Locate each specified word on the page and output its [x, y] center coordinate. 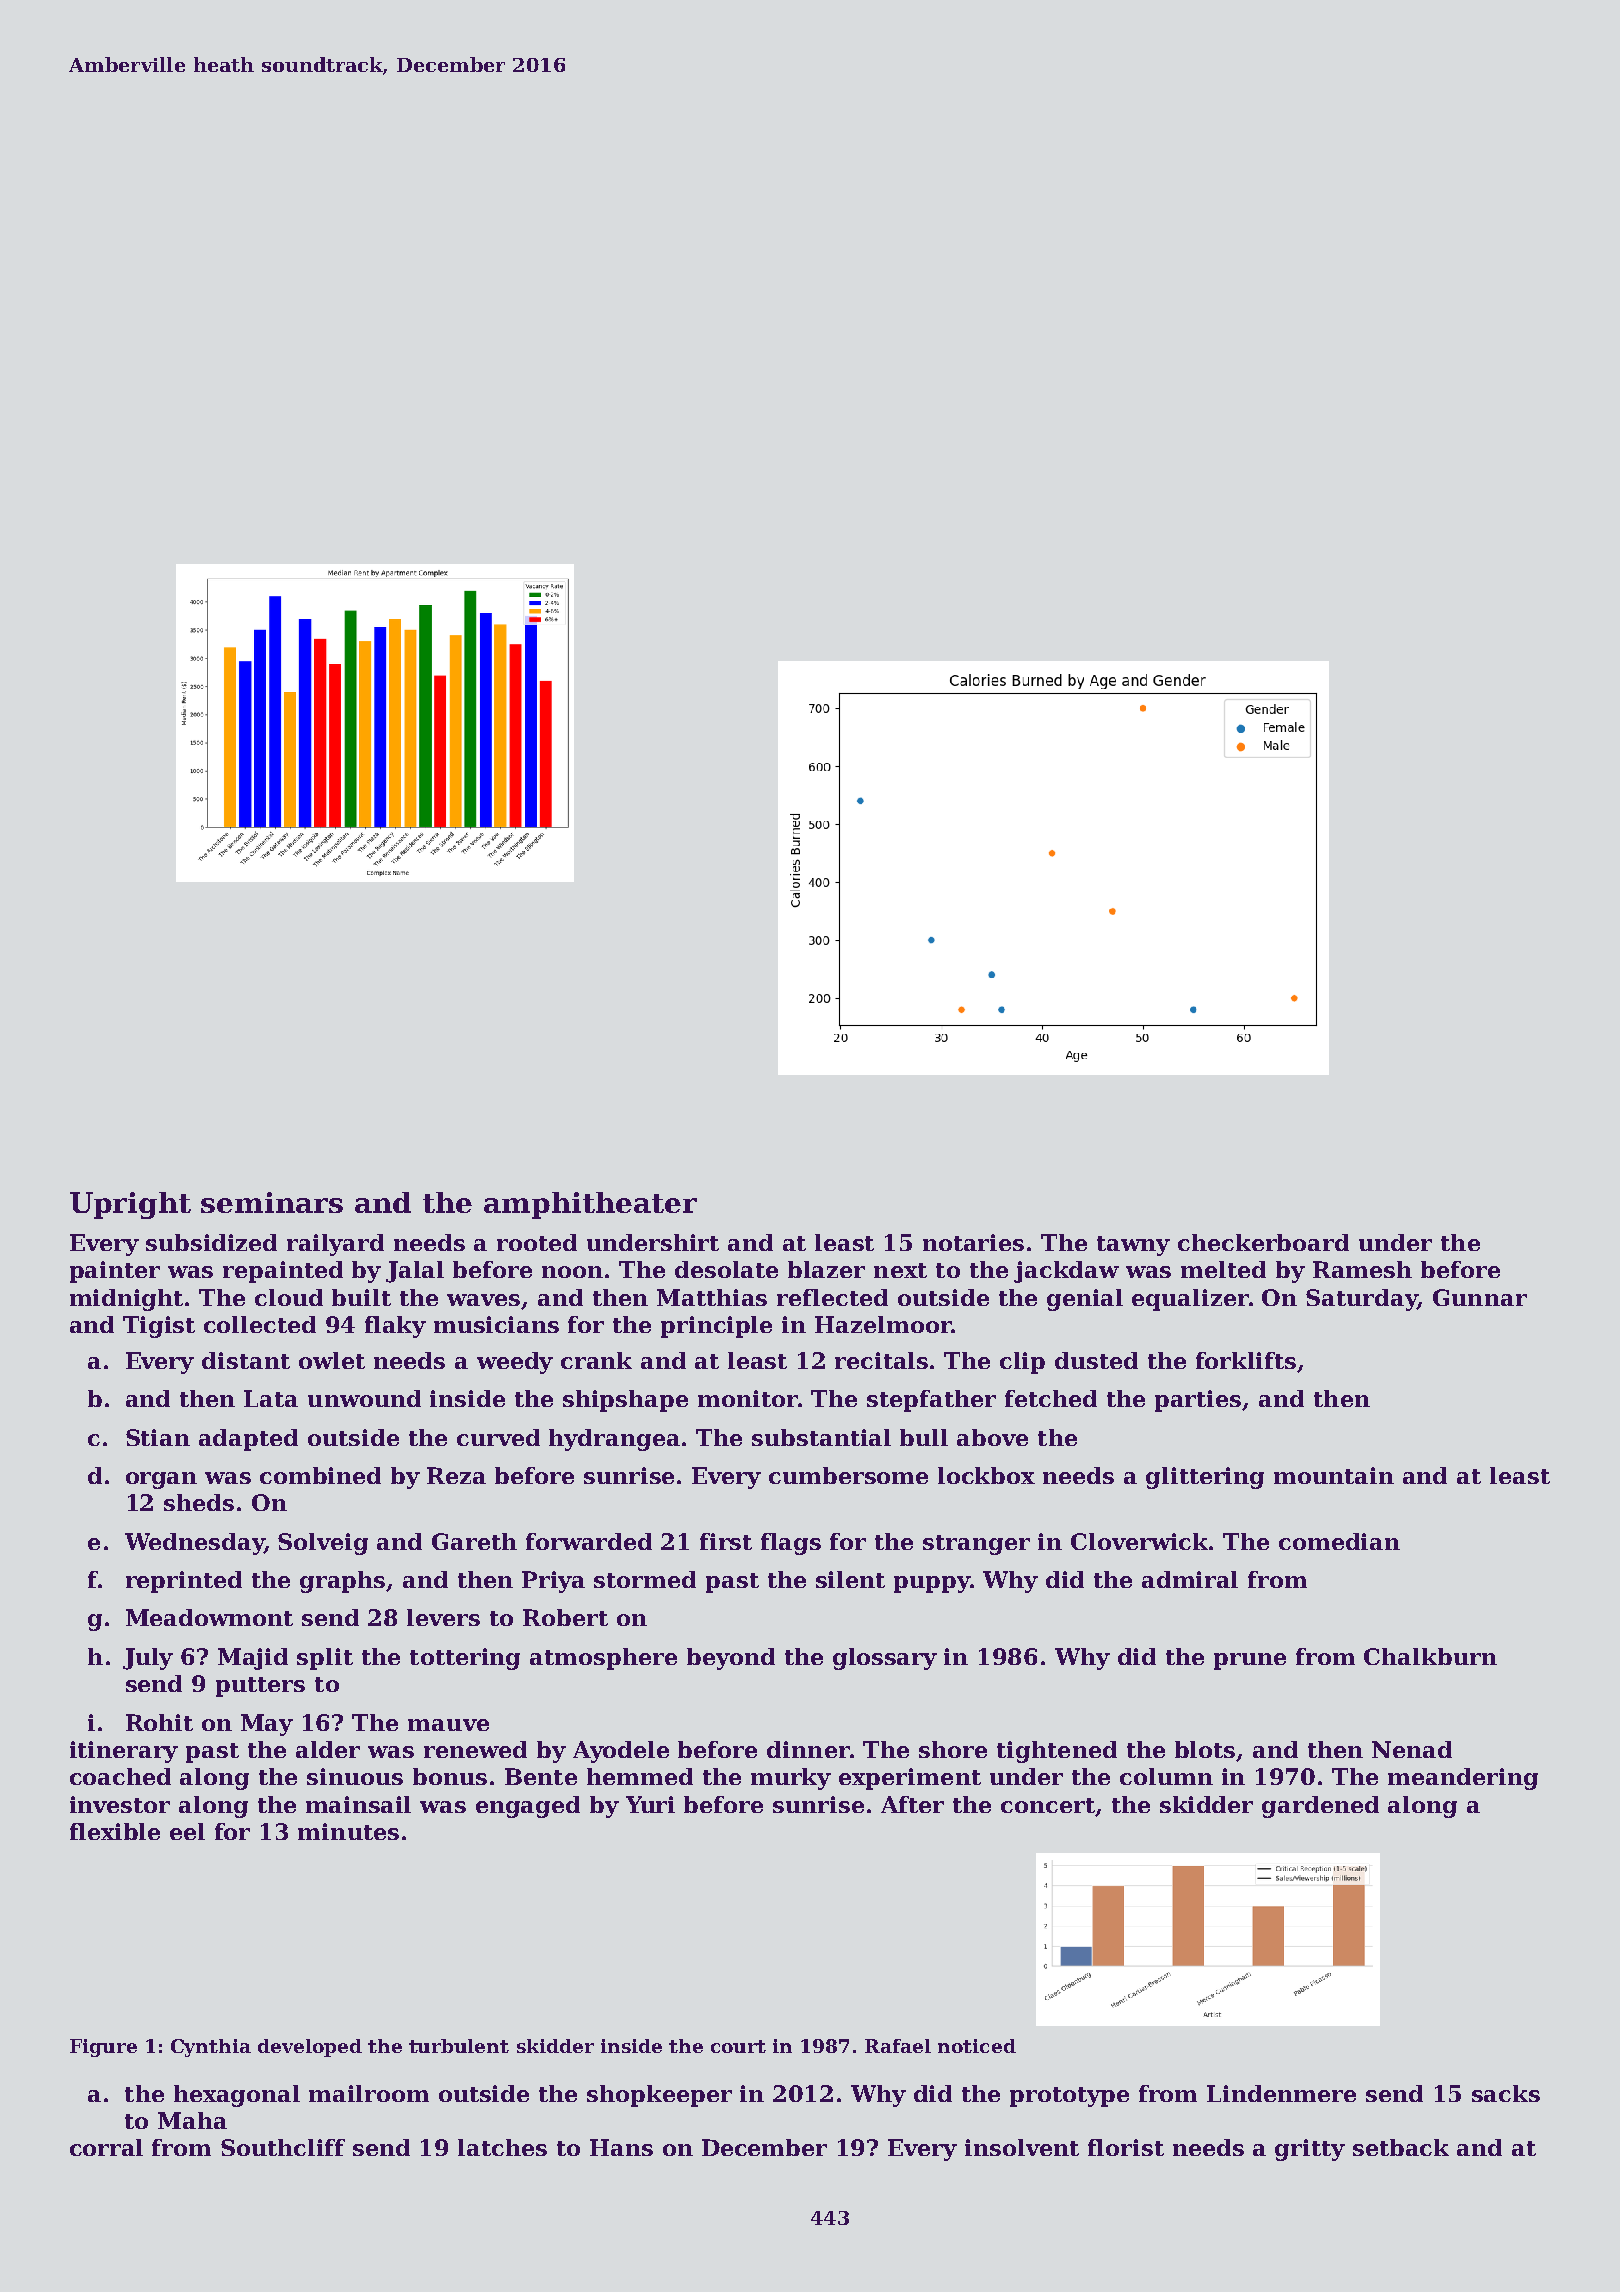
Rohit [159, 1722]
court [738, 2046]
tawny [1133, 1246]
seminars [272, 1202]
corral [106, 2147]
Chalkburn [1430, 1656]
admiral [1190, 1579]
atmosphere [603, 1659]
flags [791, 1544]
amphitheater [590, 1205]
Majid [253, 1659]
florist [1126, 2147]
